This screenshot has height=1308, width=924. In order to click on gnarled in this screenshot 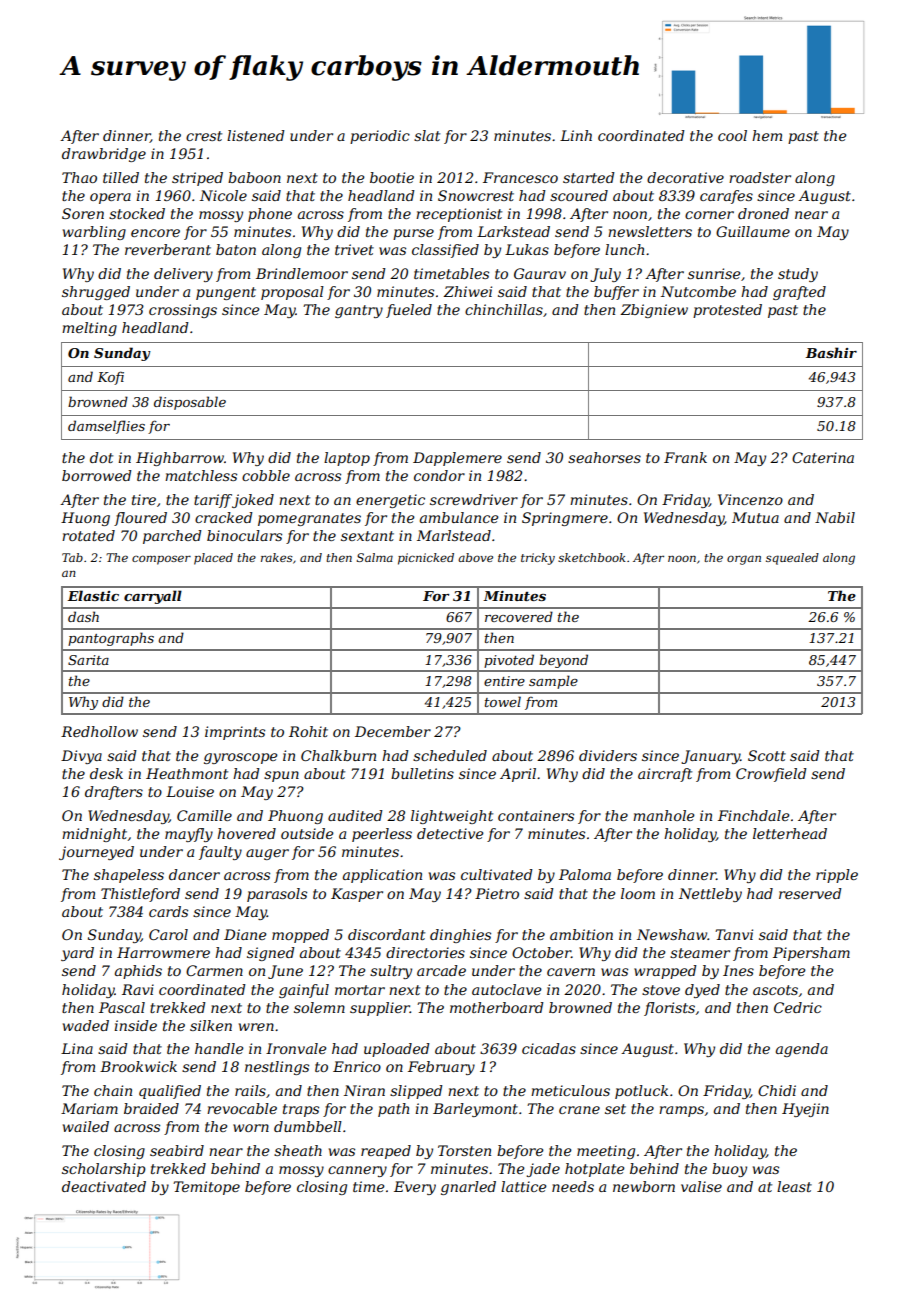, I will do `click(468, 1188)`.
